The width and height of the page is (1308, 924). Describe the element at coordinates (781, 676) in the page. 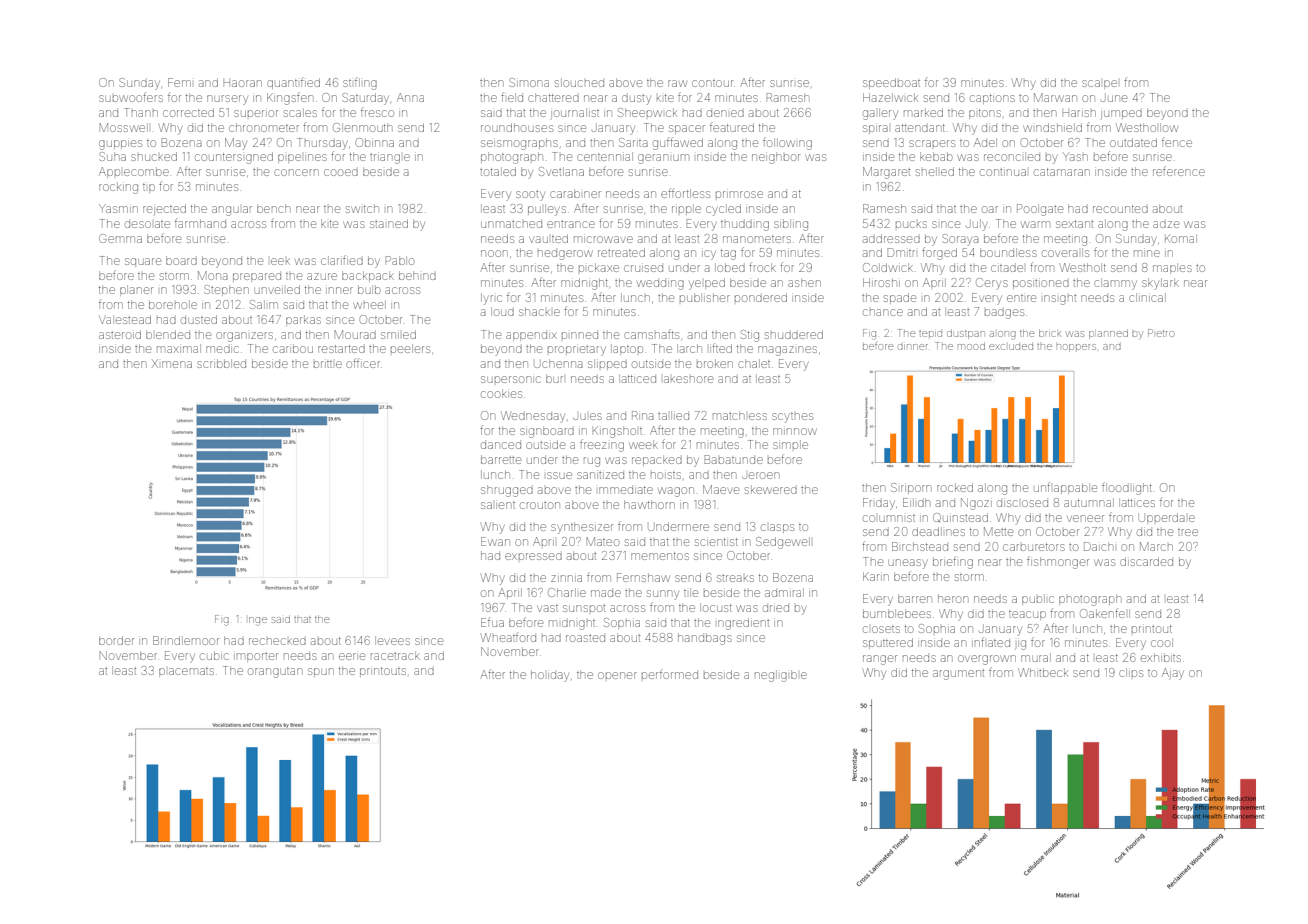

I see `negligible` at that location.
